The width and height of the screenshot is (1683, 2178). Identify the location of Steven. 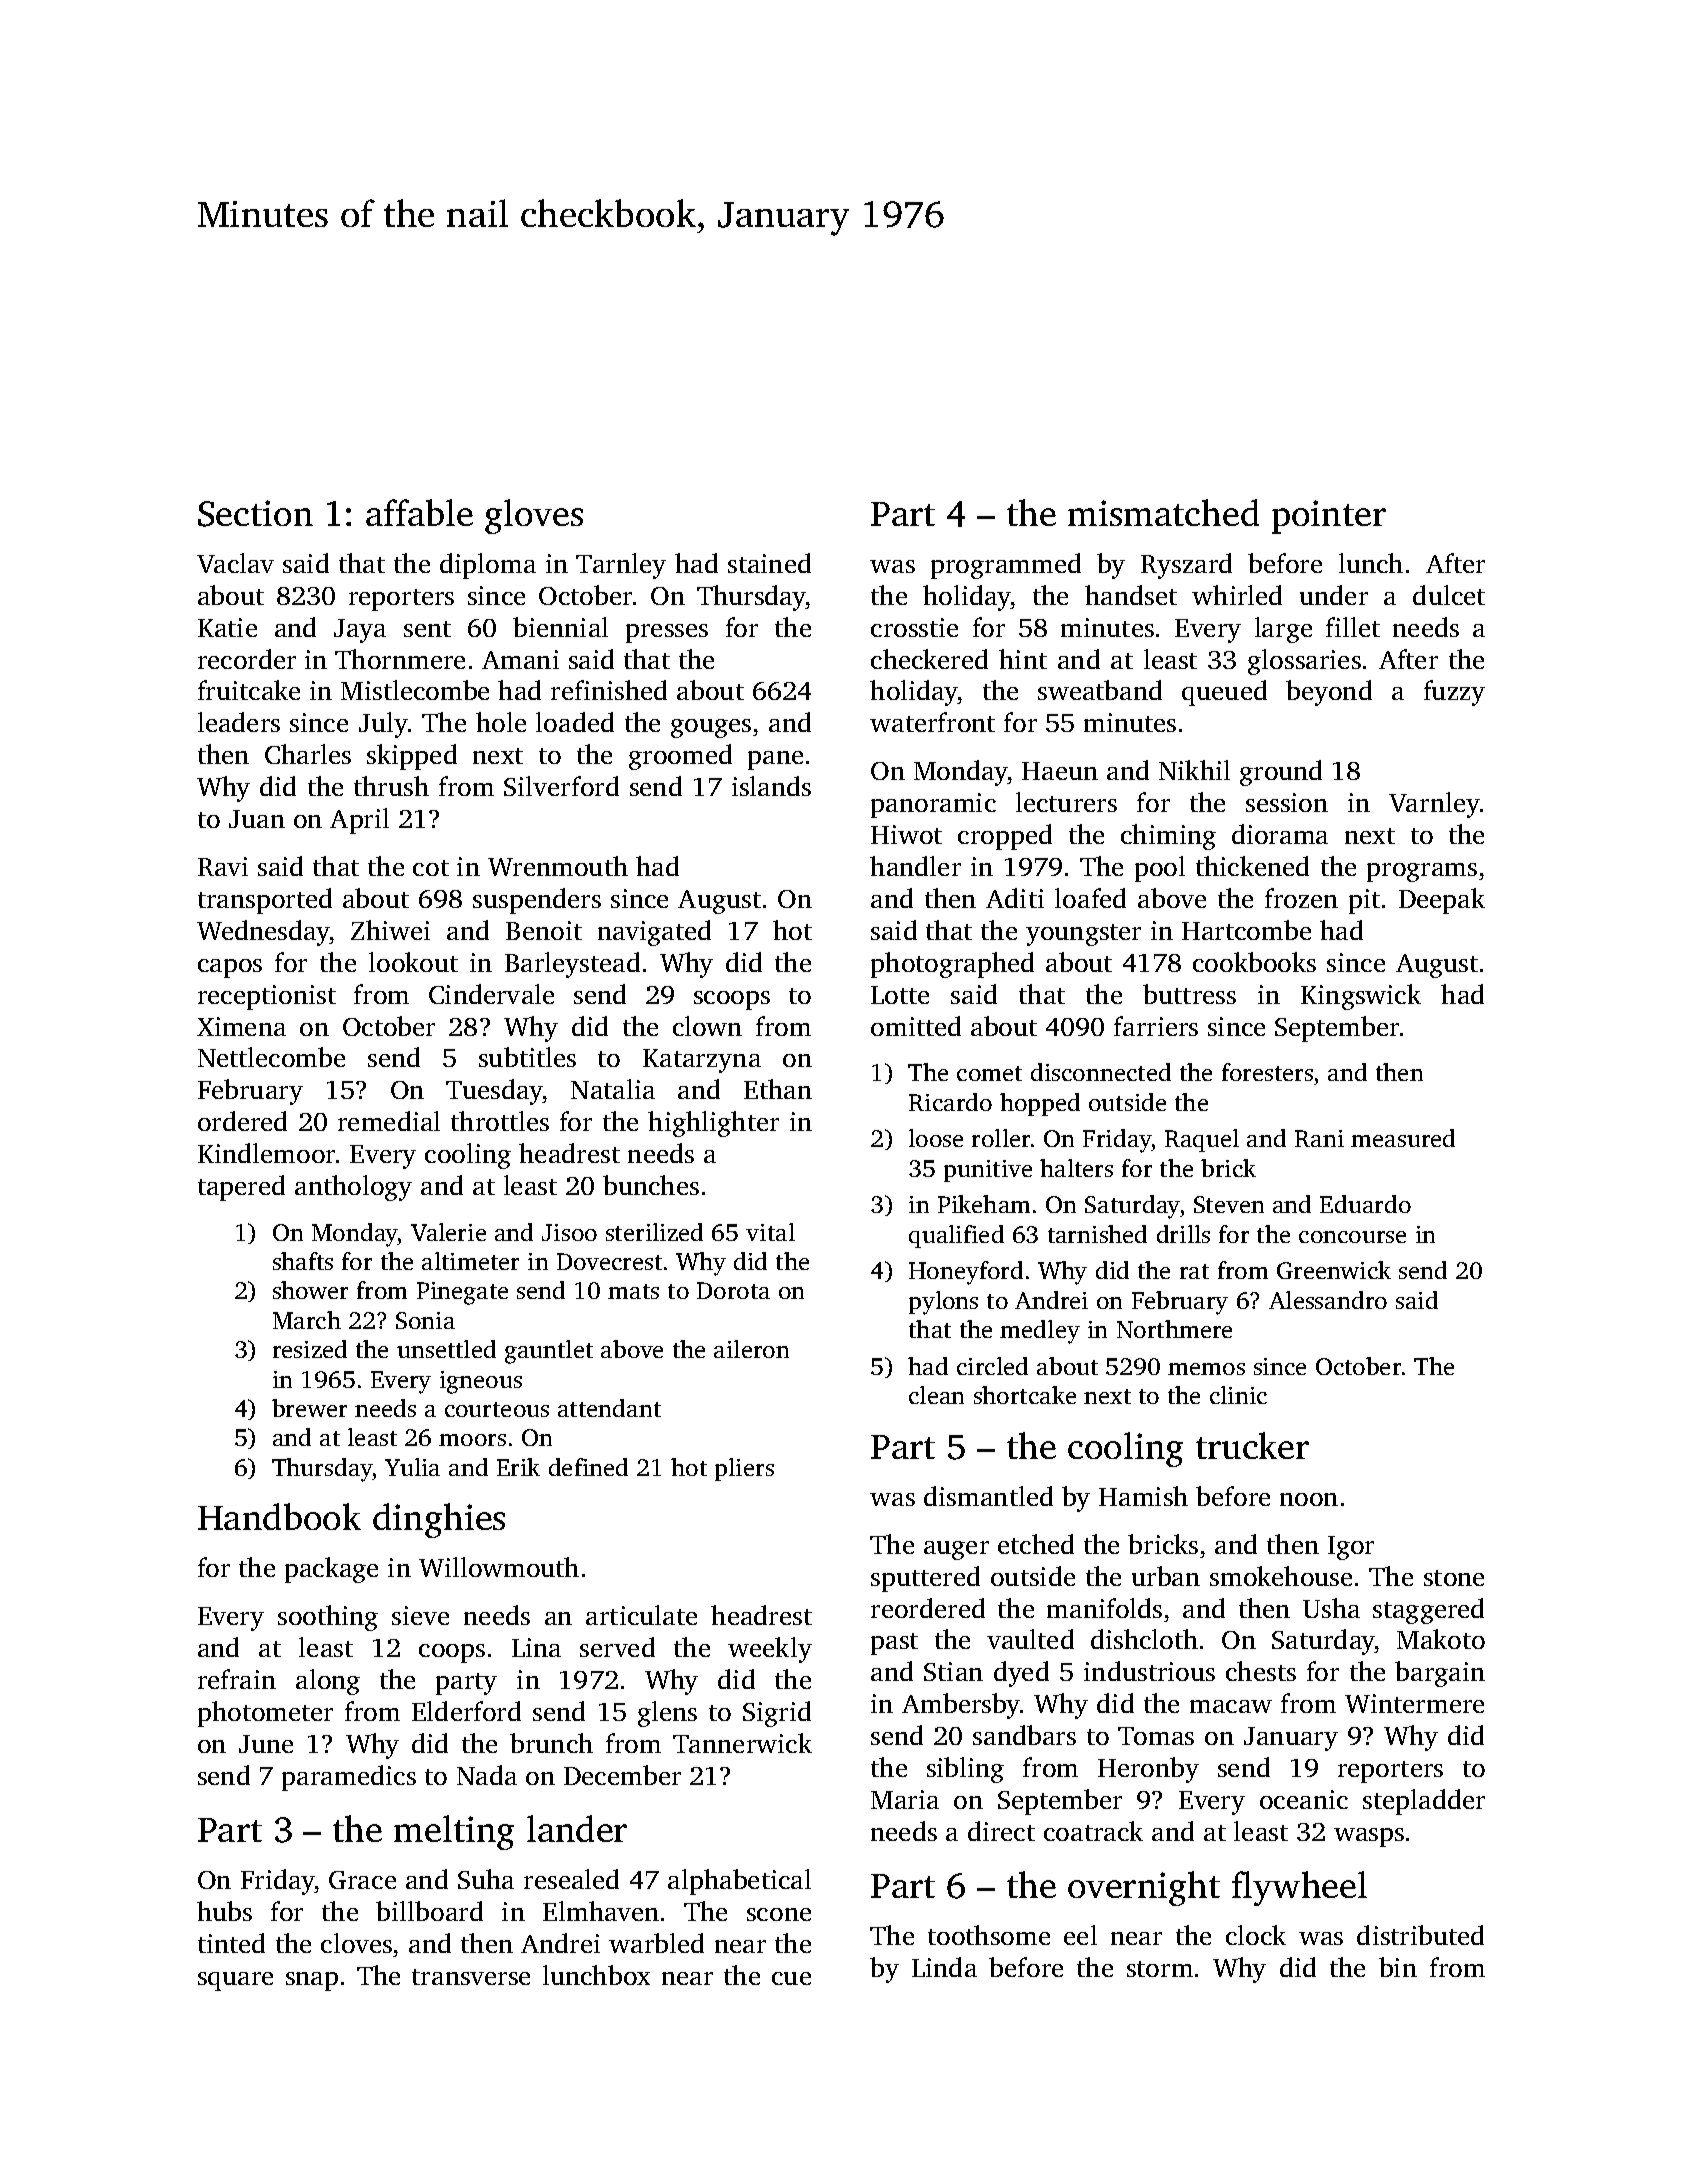
(1229, 1204).
